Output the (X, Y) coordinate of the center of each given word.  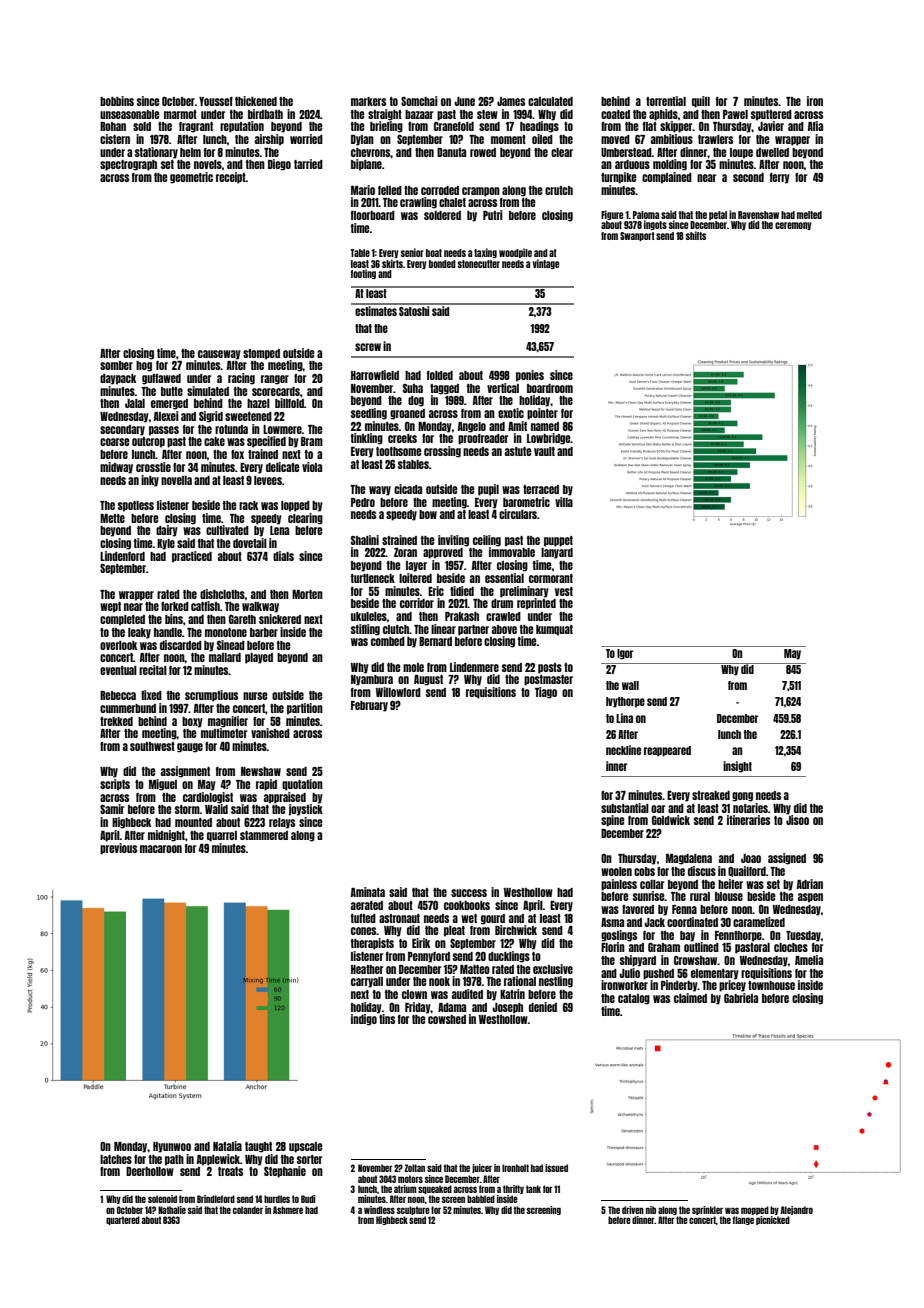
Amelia (809, 960)
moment (508, 139)
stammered (264, 835)
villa (564, 502)
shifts (696, 235)
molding (670, 165)
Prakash (462, 616)
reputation (242, 127)
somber (116, 365)
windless (379, 1210)
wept (110, 607)
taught (258, 1147)
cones (364, 931)
